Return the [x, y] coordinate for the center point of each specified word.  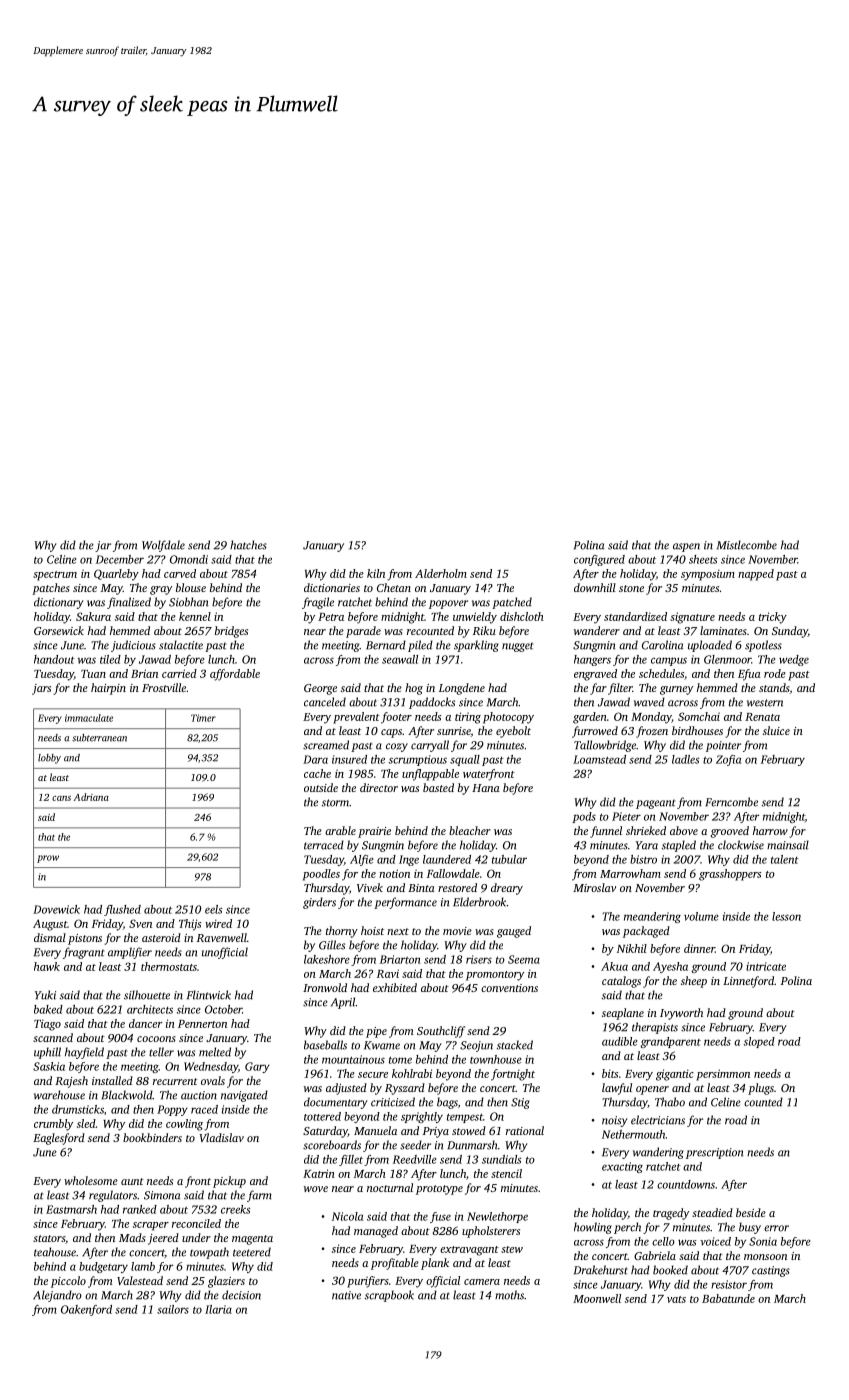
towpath [209, 1253]
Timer [203, 718]
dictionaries [332, 587]
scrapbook [389, 1296]
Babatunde [728, 1298]
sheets [703, 559]
